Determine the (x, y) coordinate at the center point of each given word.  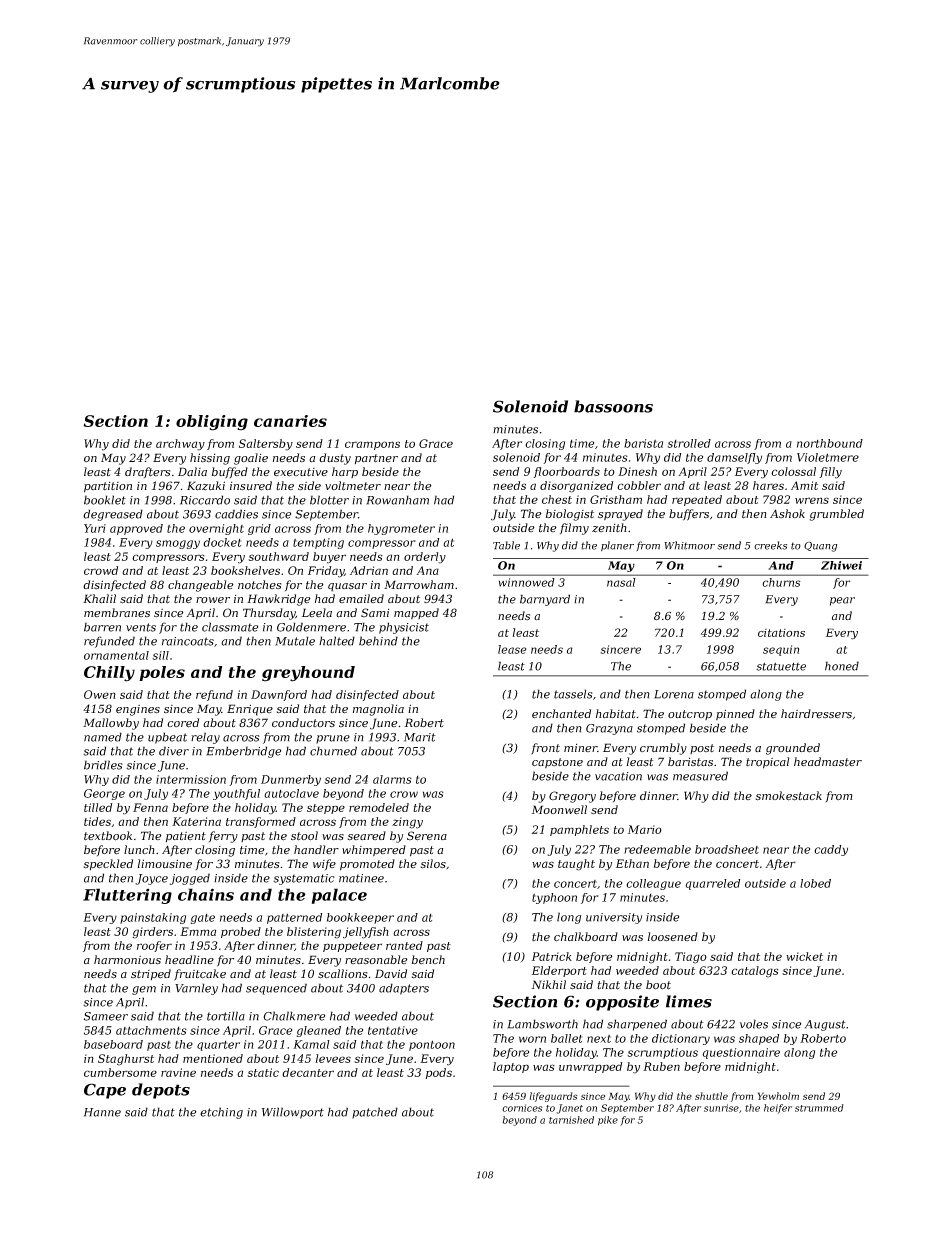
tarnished (571, 1120)
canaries (290, 421)
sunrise (721, 1108)
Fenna (150, 807)
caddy (831, 850)
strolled (689, 443)
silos (433, 864)
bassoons (613, 406)
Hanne (102, 1112)
